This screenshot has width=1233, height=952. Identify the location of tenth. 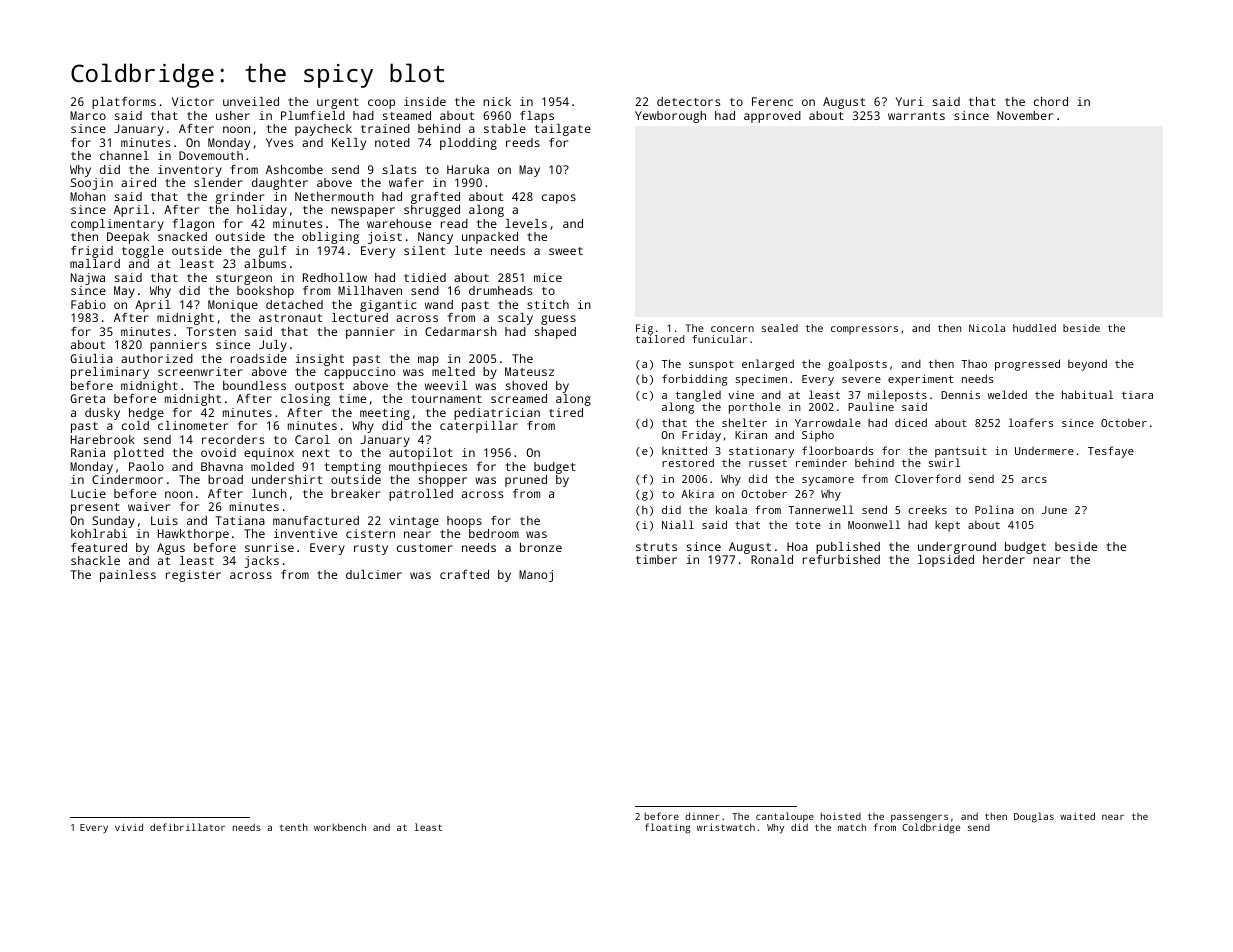
(293, 827).
